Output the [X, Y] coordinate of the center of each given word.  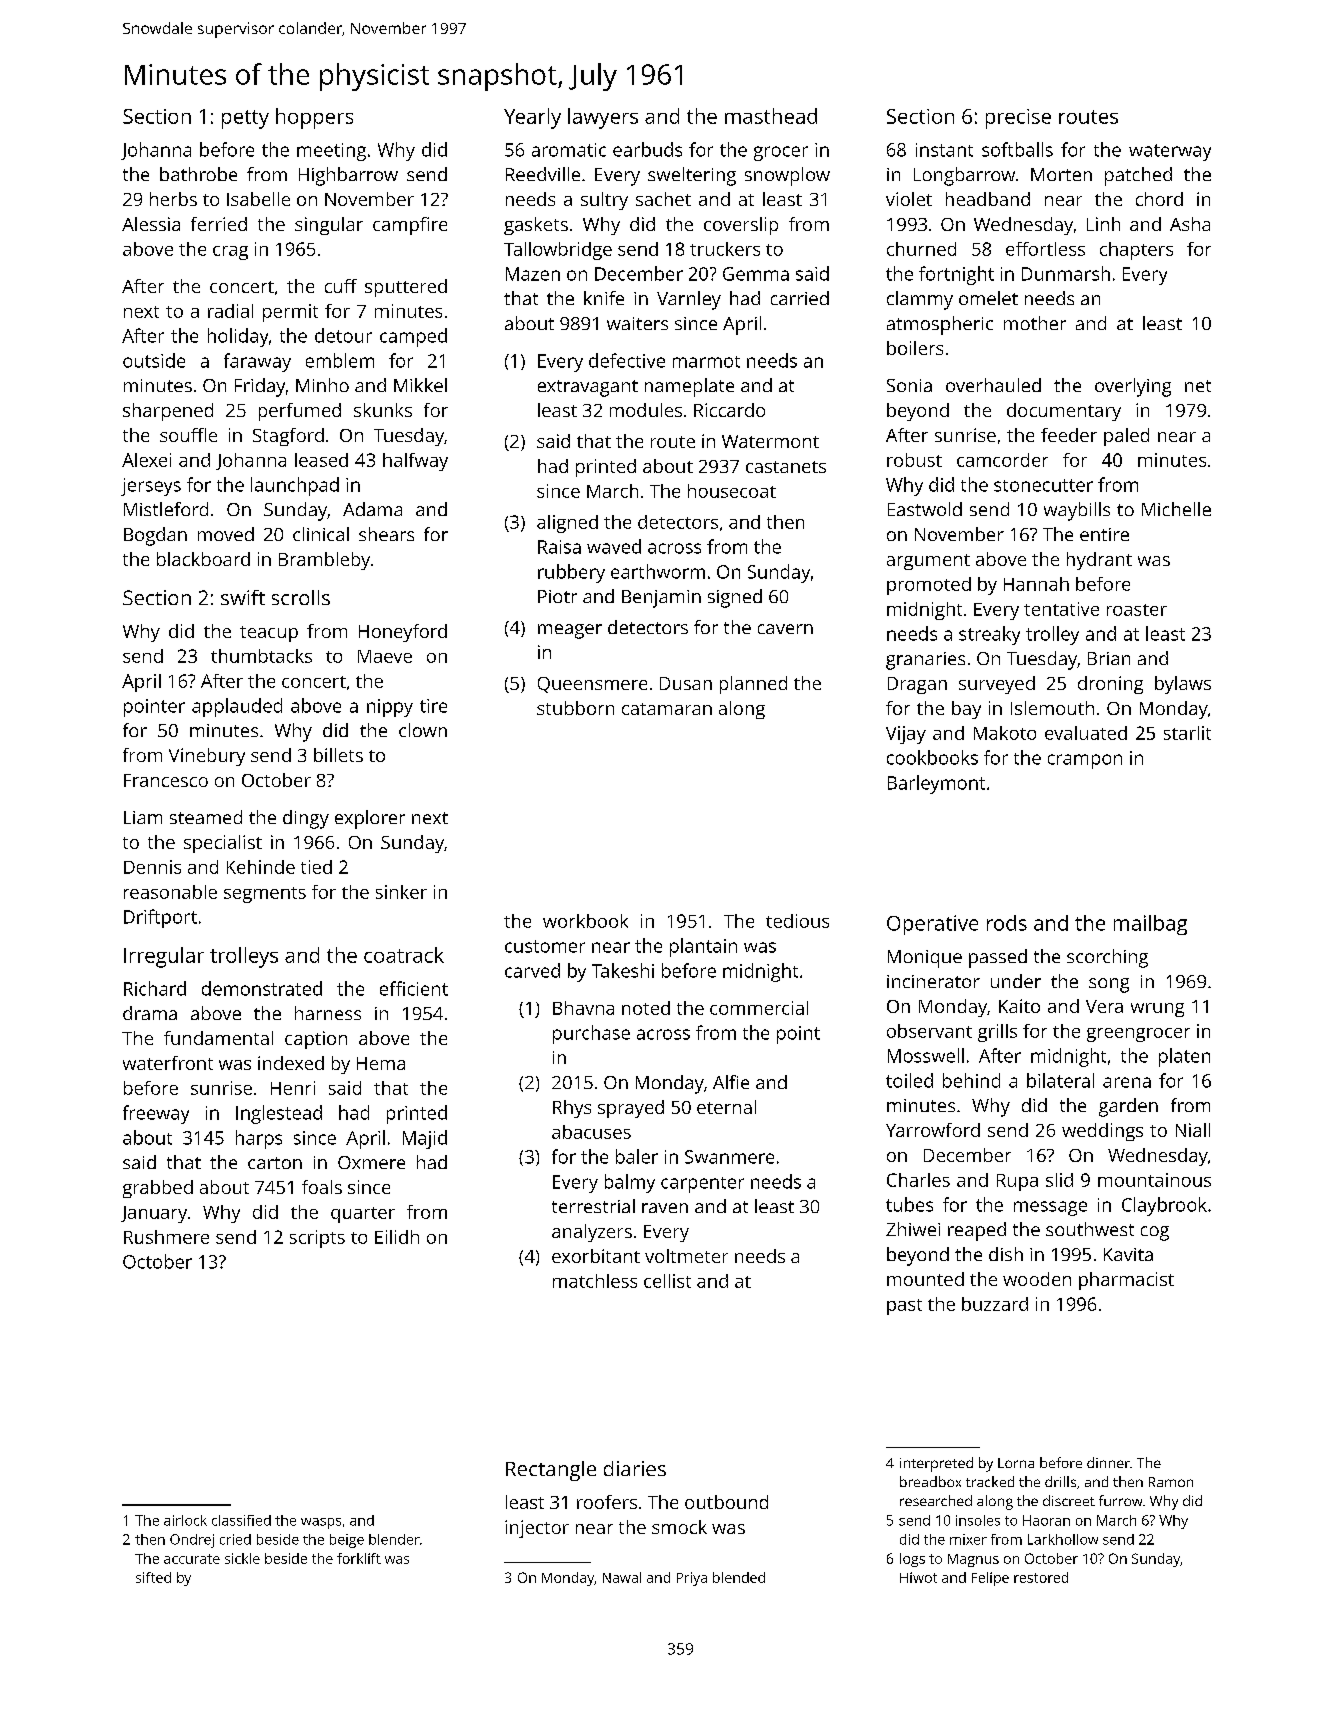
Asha [1190, 224]
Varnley [689, 300]
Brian [1109, 658]
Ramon [1171, 1482]
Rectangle [551, 1471]
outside [154, 360]
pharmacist [1126, 1281]
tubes [909, 1204]
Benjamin [661, 599]
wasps [321, 1523]
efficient [414, 988]
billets [338, 755]
